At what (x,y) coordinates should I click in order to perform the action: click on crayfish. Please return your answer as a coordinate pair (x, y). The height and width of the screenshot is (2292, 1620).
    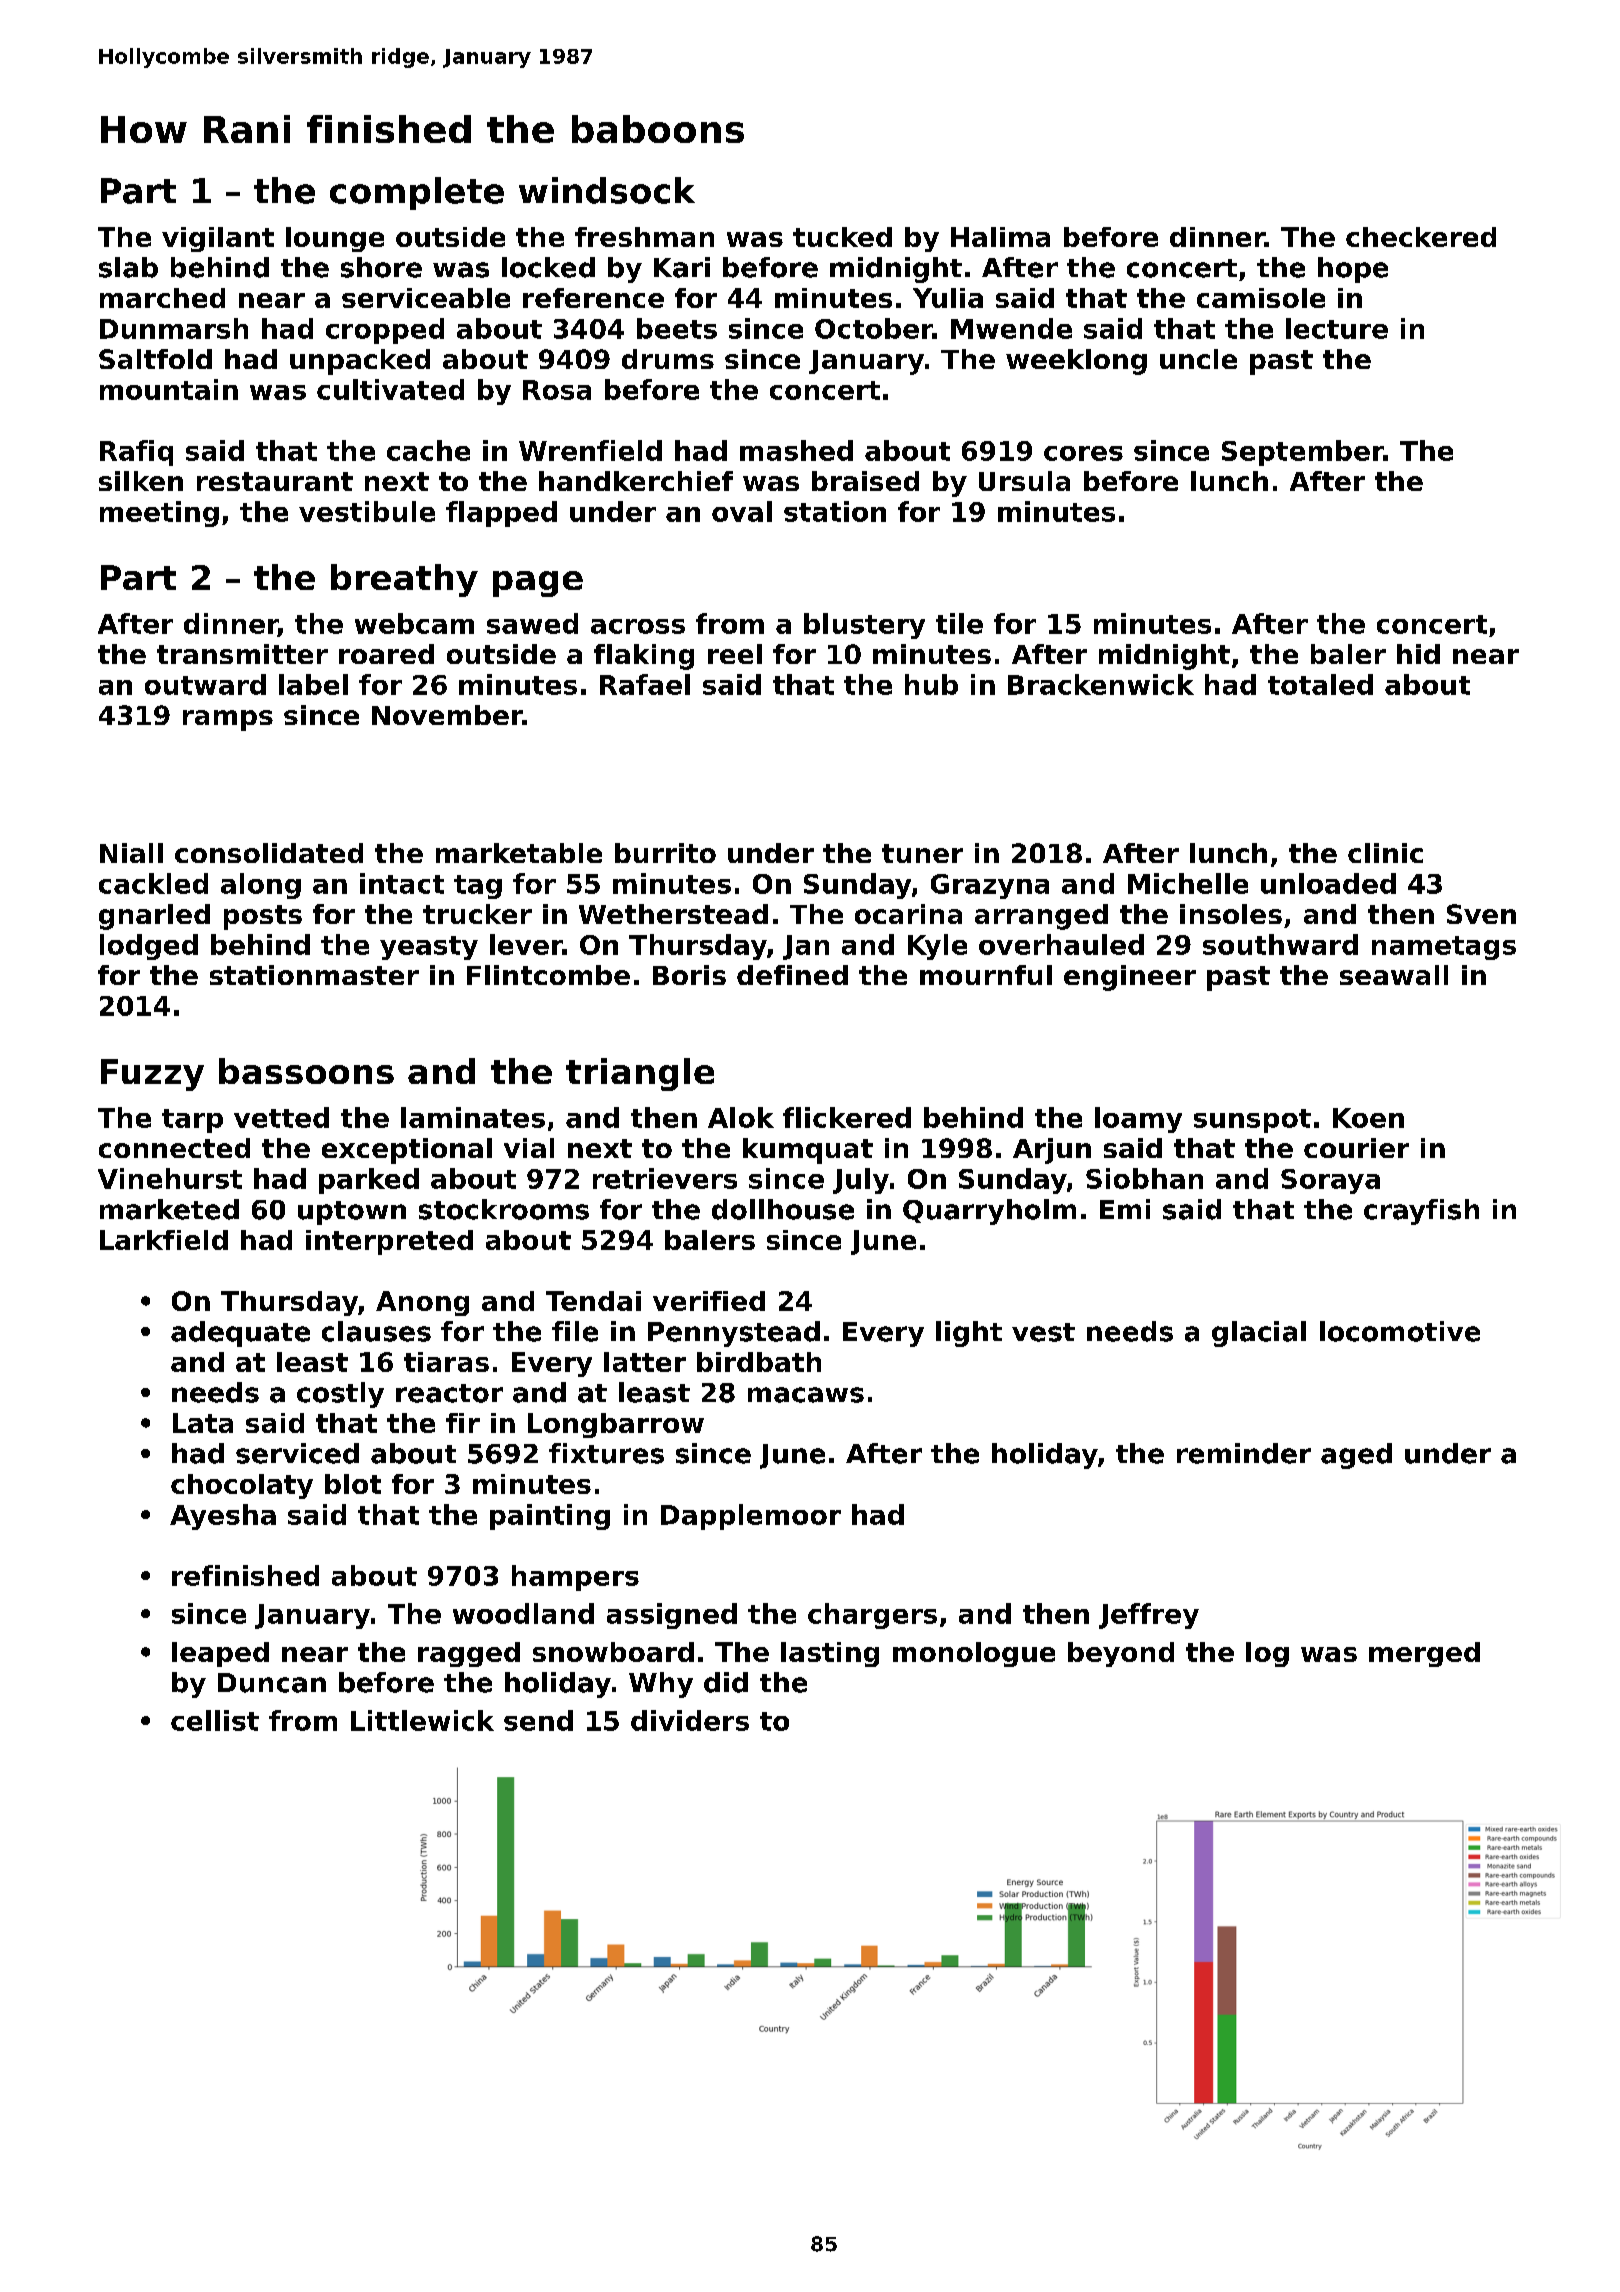
    Looking at the image, I should click on (1421, 1212).
